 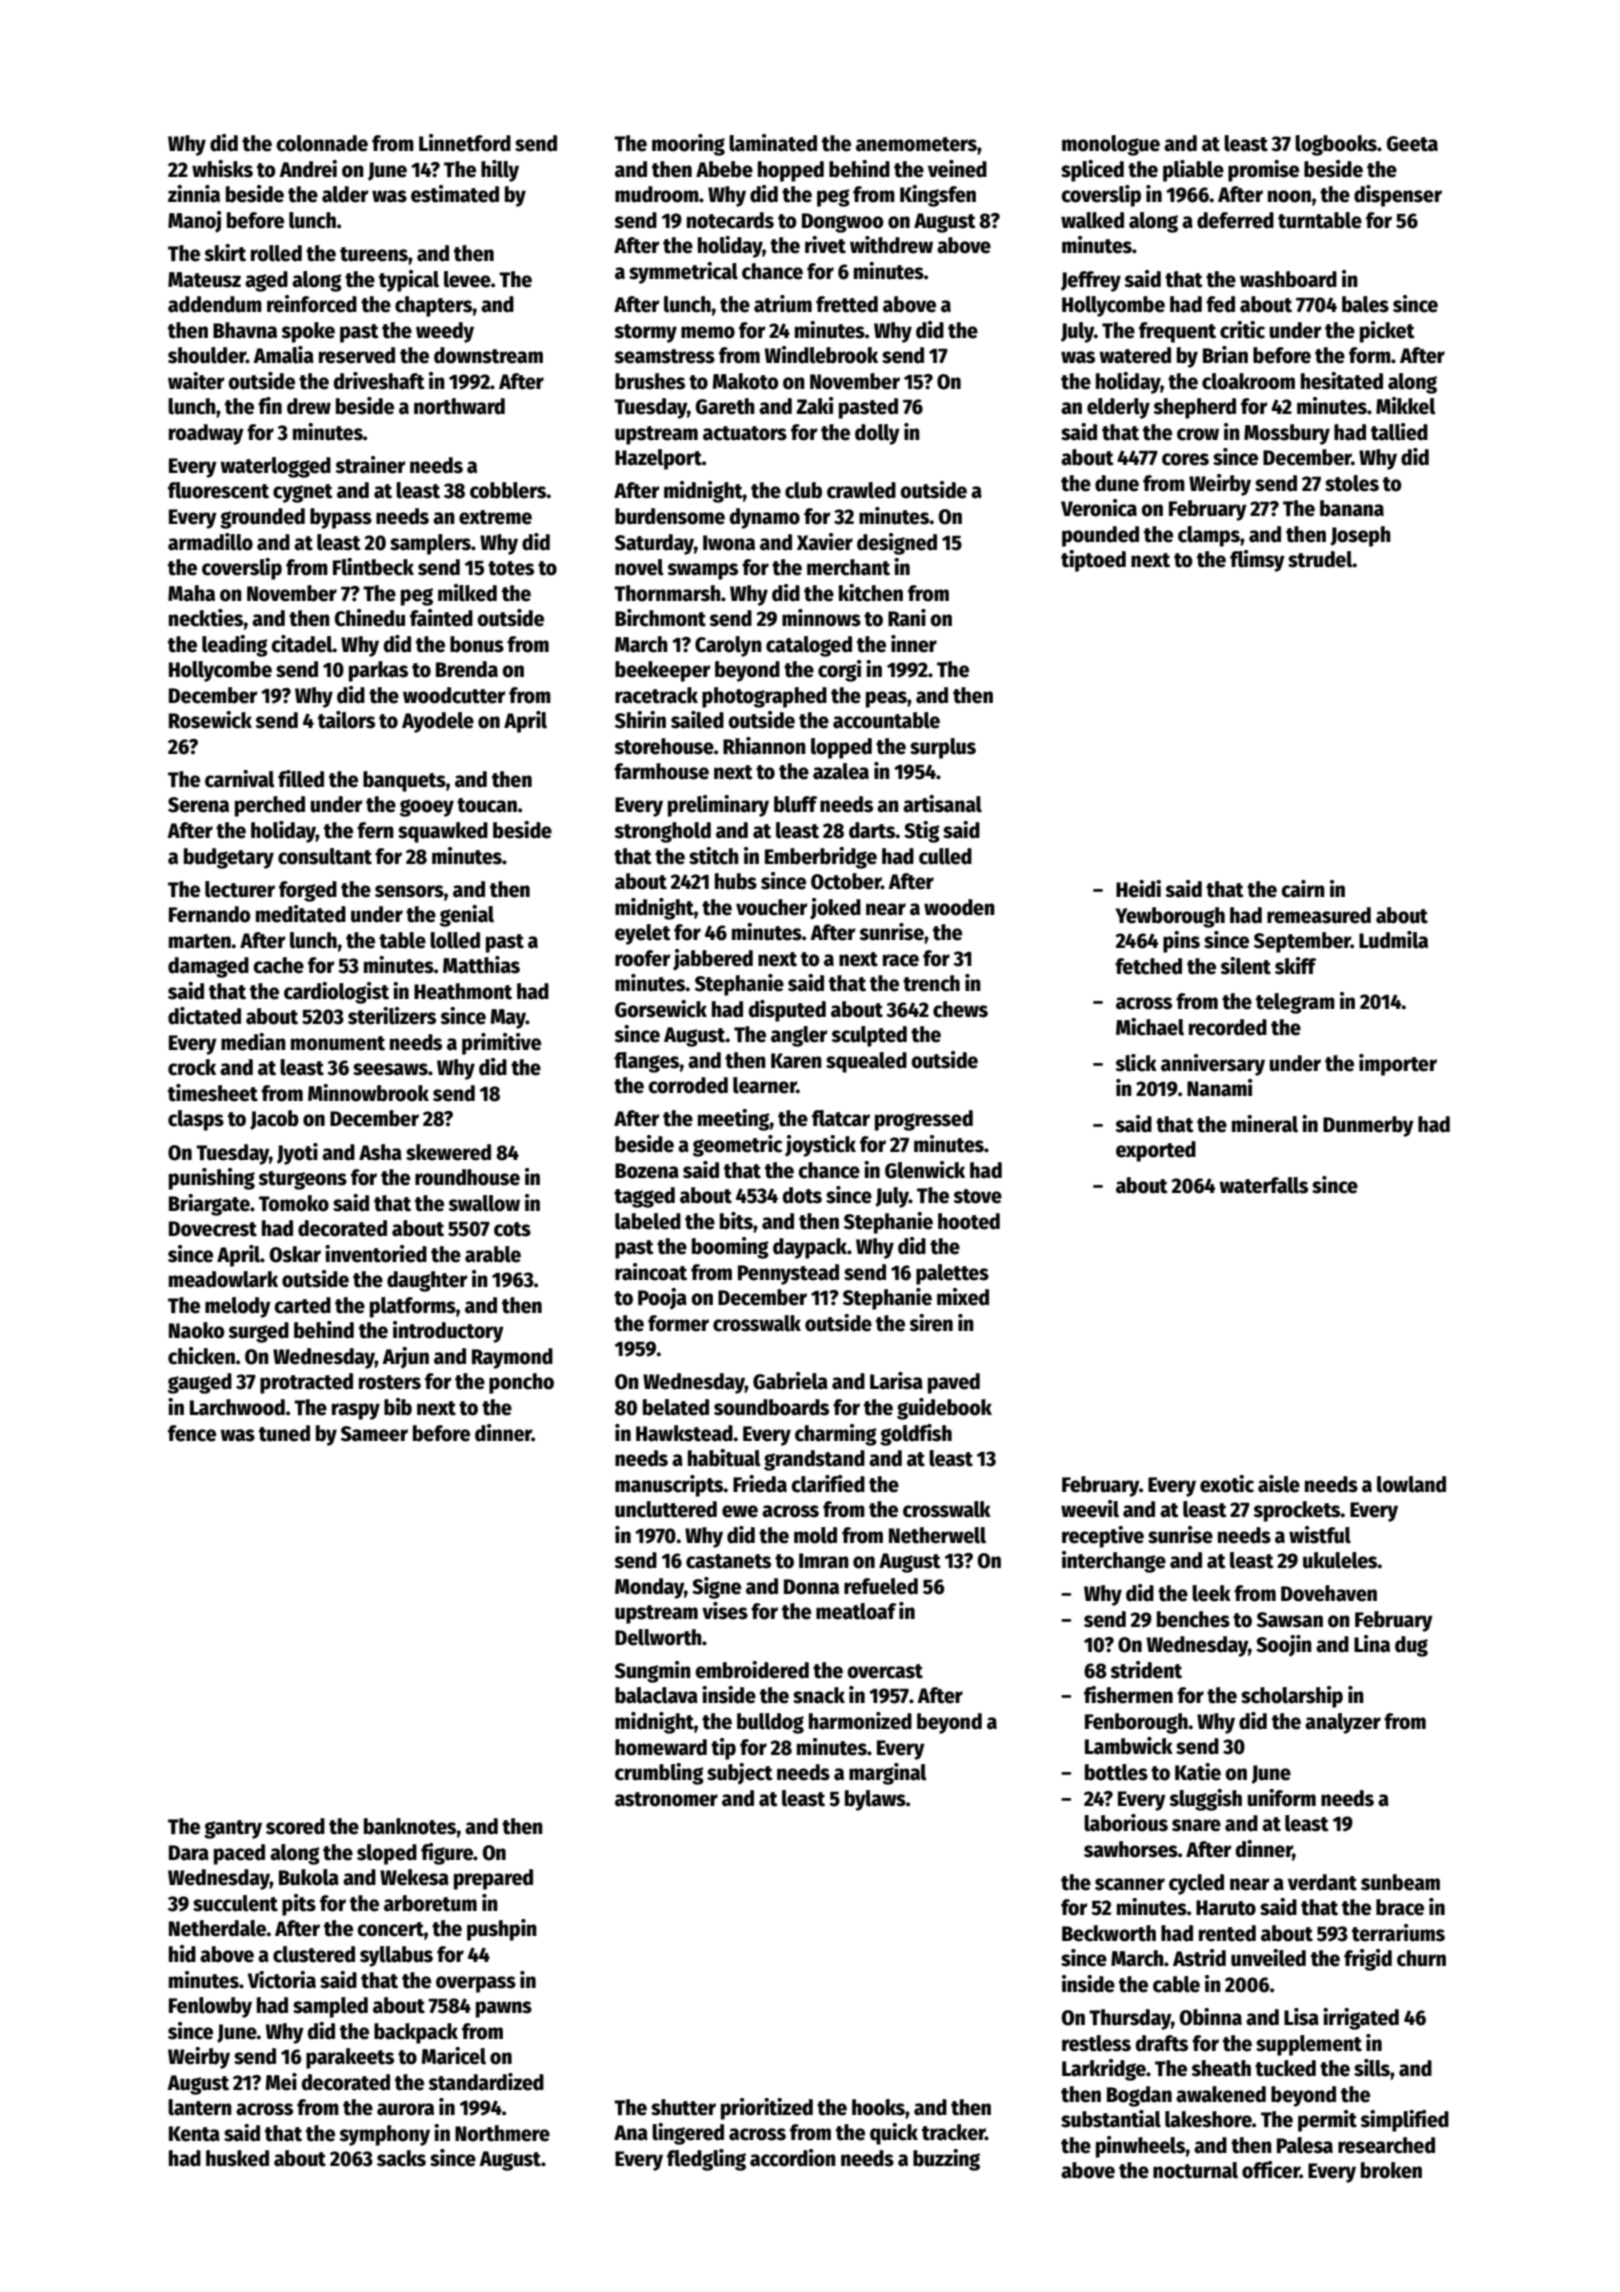 I want to click on sailed, so click(x=697, y=720).
